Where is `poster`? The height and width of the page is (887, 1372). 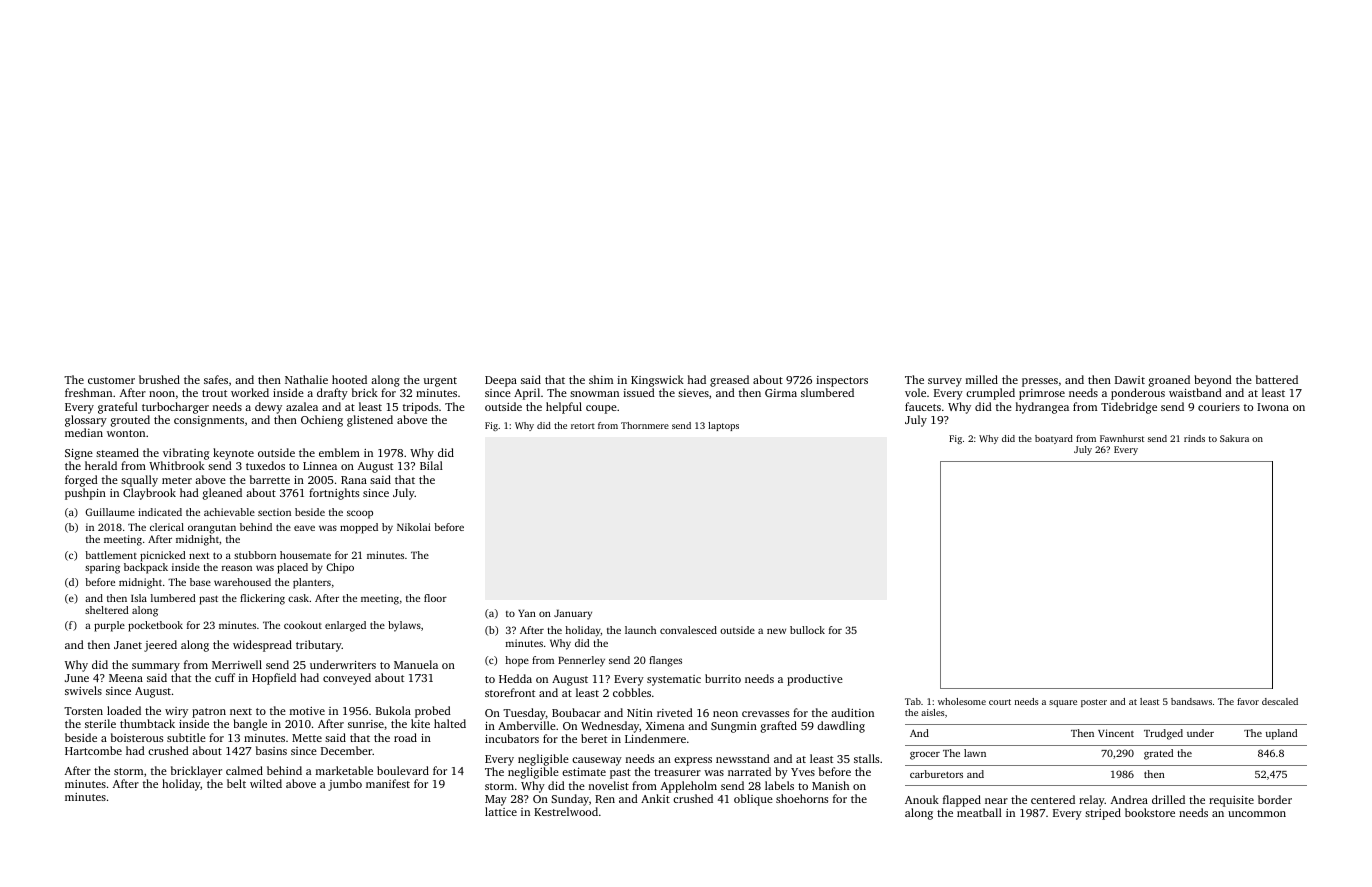
poster is located at coordinates (1094, 703).
